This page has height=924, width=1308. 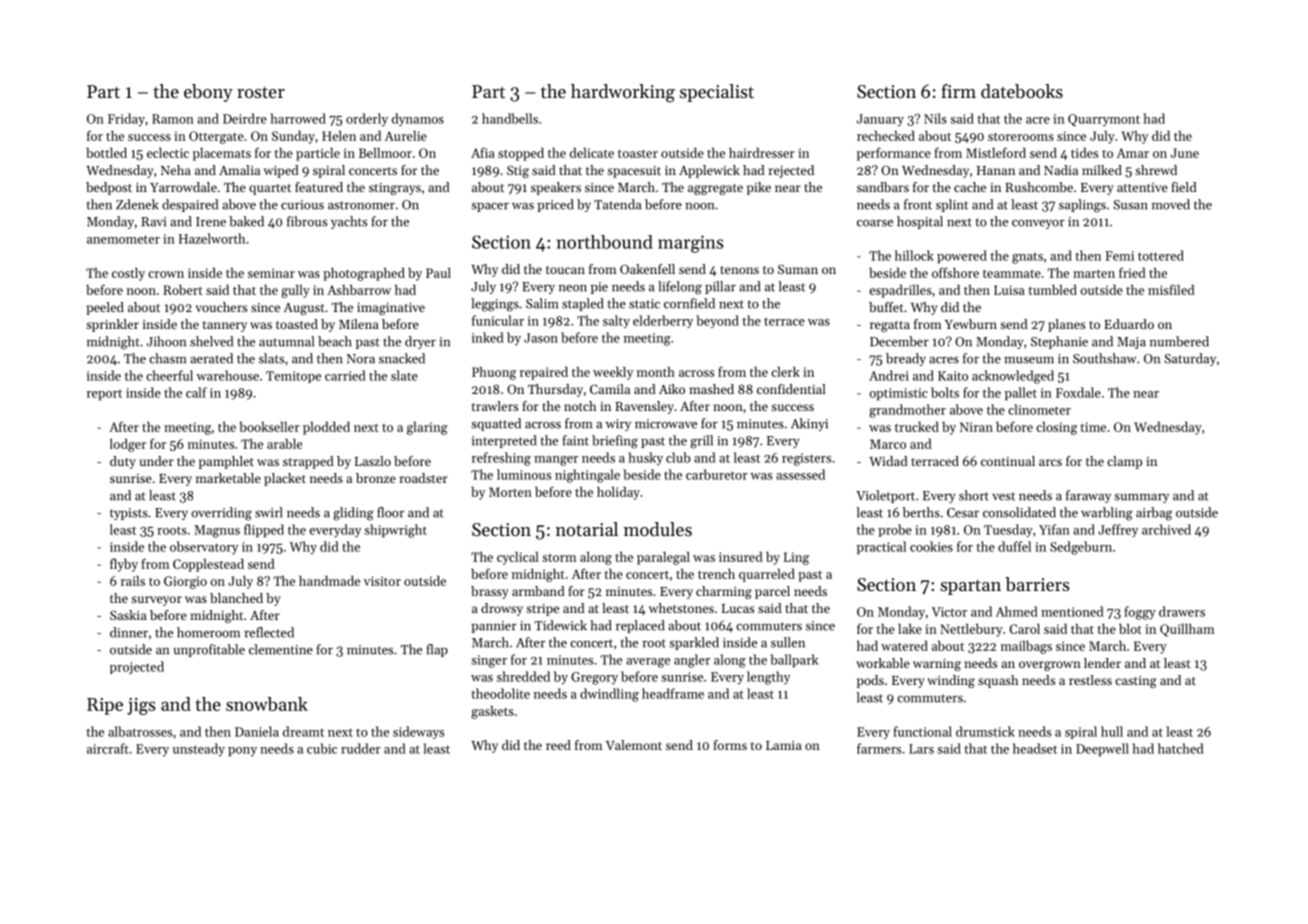 I want to click on beyond, so click(x=717, y=321).
